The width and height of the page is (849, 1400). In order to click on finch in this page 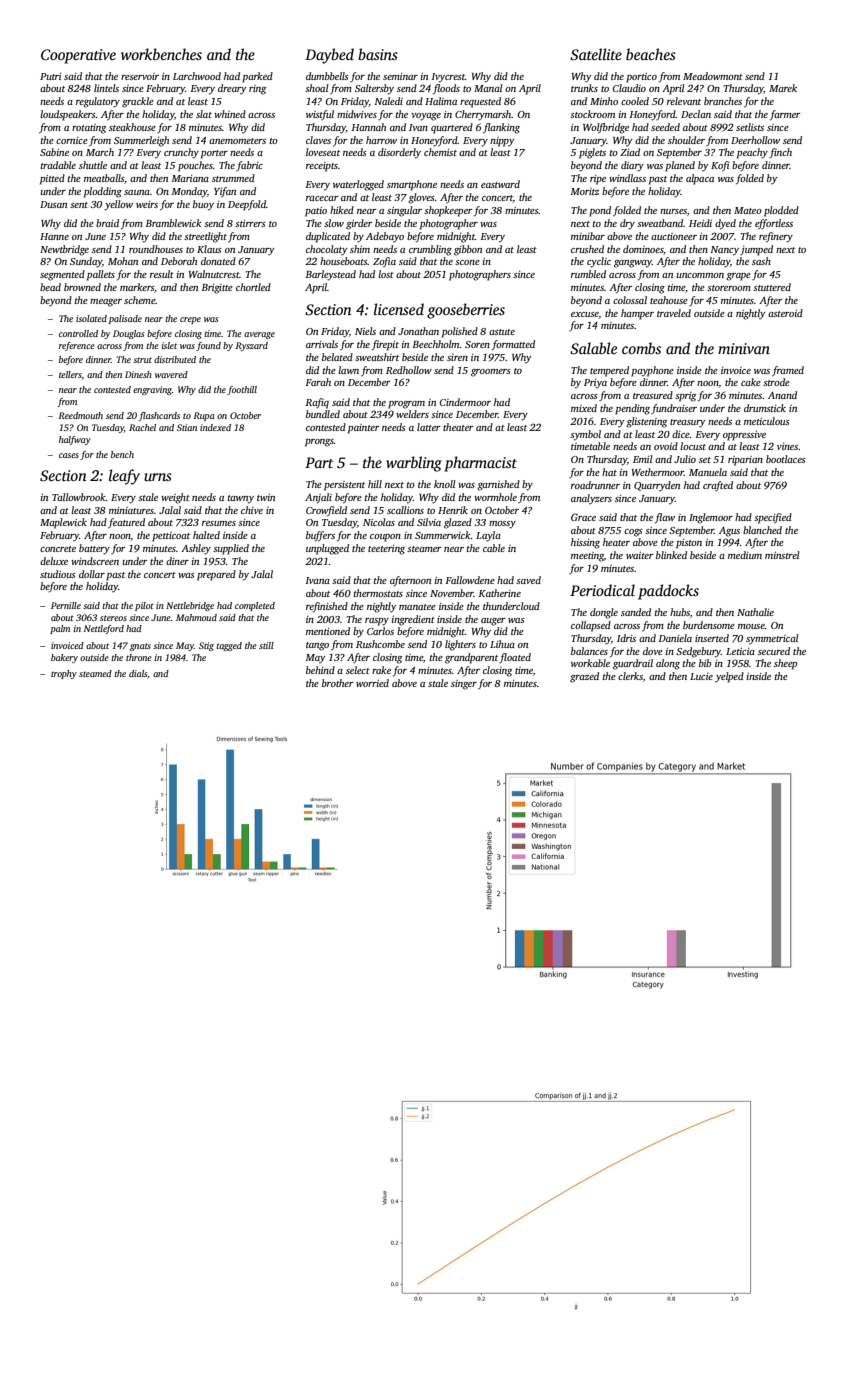, I will do `click(780, 153)`.
